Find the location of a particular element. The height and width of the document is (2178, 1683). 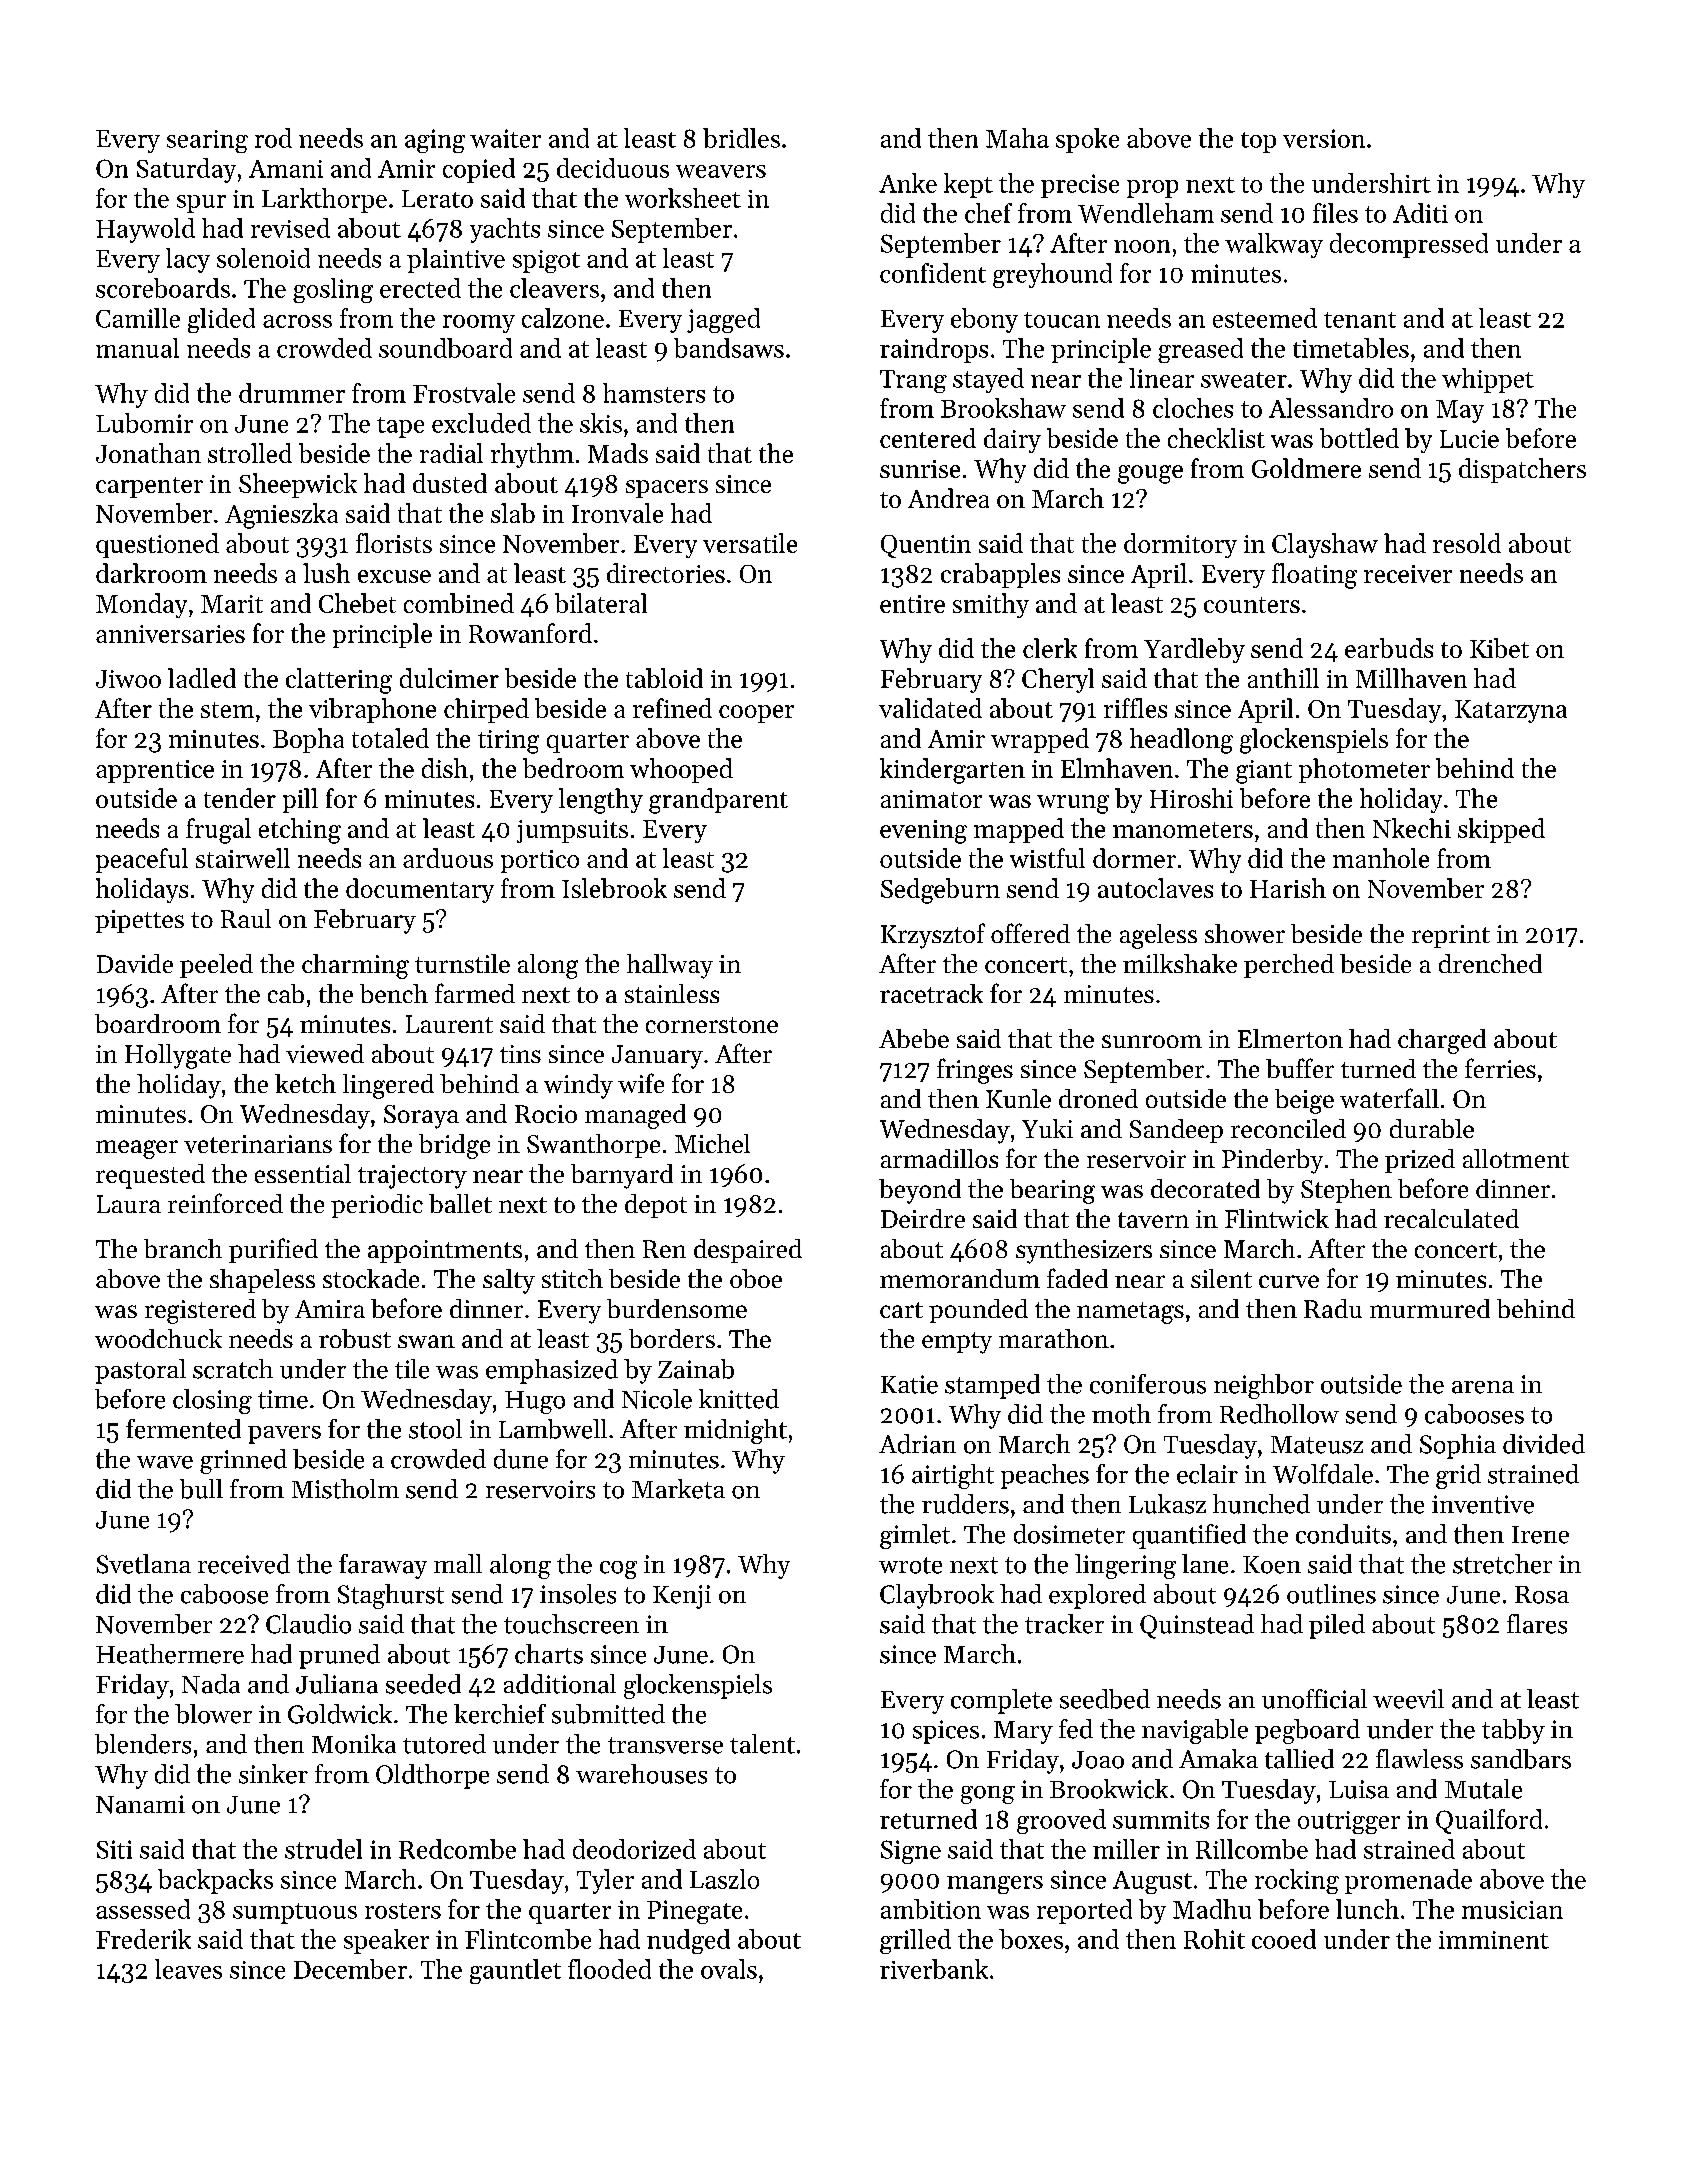

blower is located at coordinates (213, 1714).
